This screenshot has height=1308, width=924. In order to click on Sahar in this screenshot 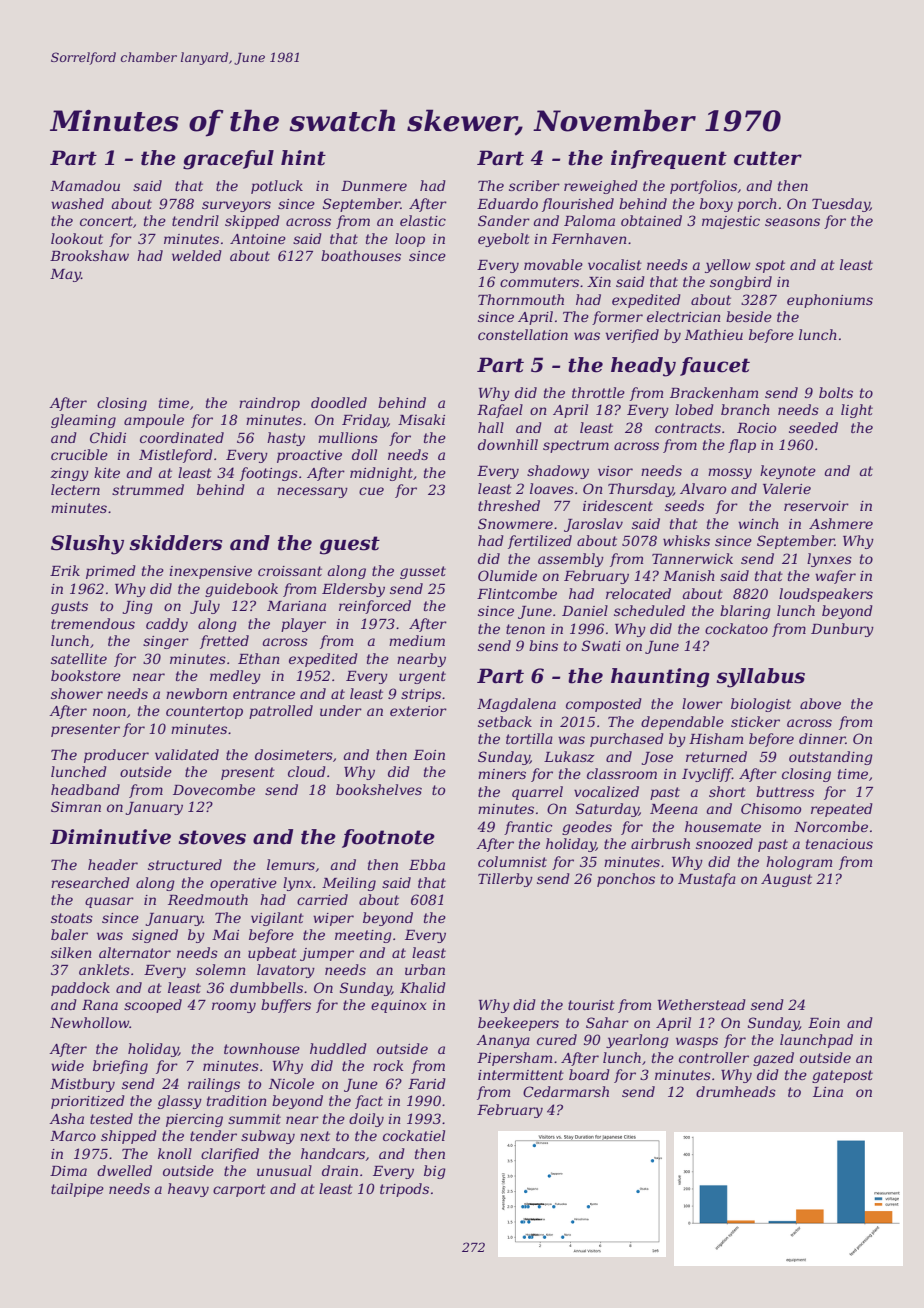, I will do `click(607, 1022)`.
